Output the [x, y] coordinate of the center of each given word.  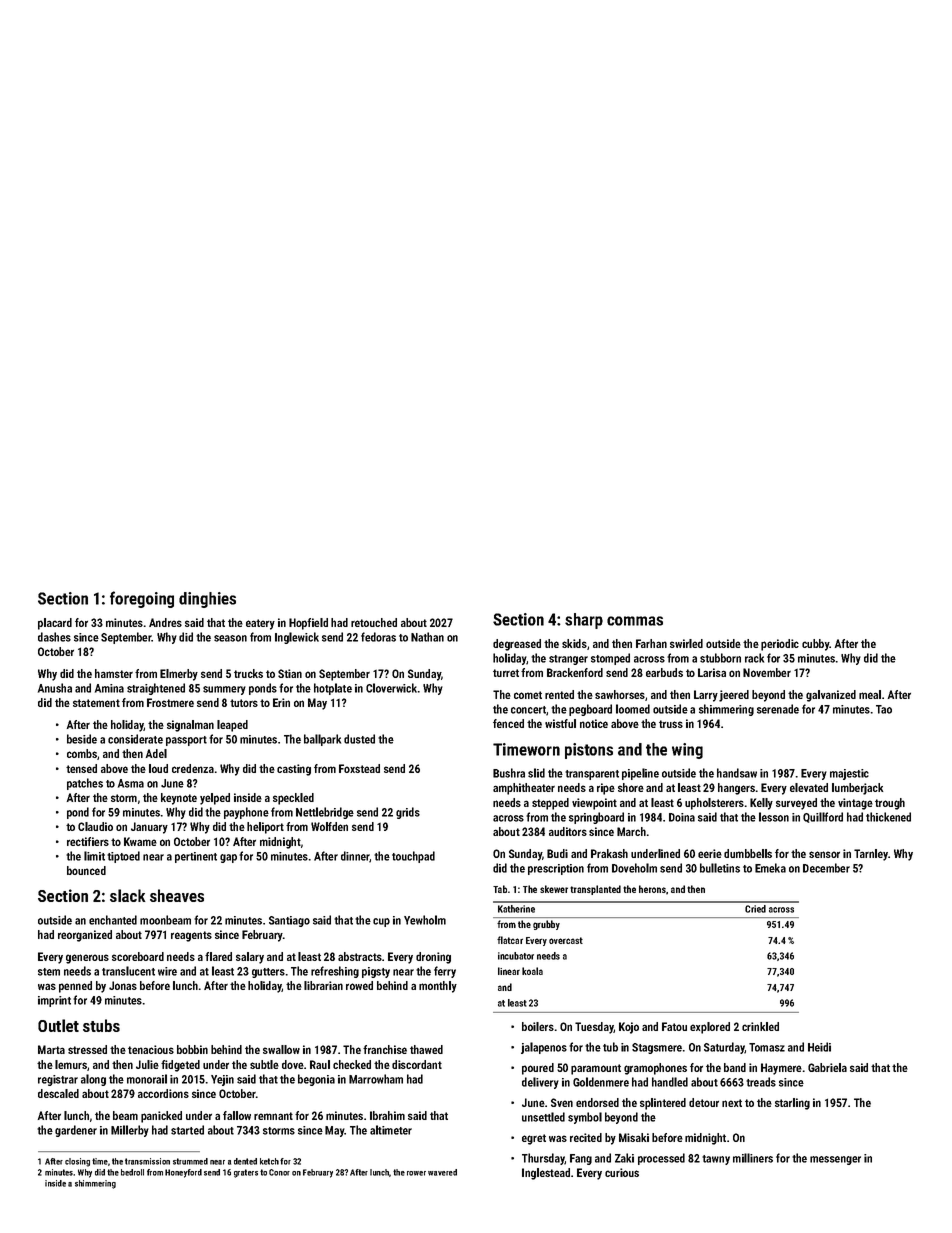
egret [534, 1139]
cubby [816, 645]
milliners [753, 1158]
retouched [374, 622]
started [187, 1130]
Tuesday [594, 1028]
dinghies [207, 600]
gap [228, 858]
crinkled [760, 1026]
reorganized [85, 936]
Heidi [819, 1047]
